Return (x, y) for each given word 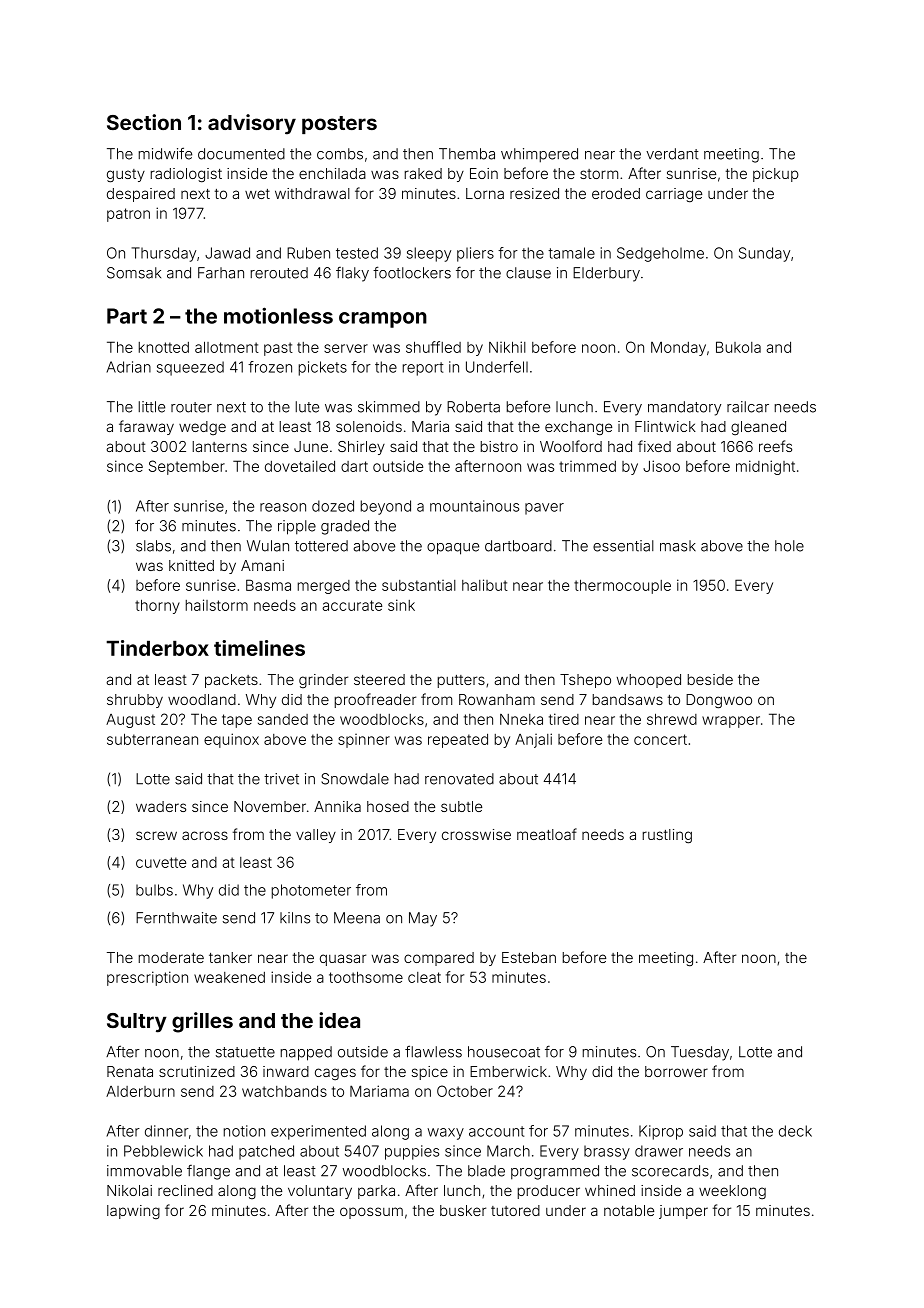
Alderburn (140, 1091)
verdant (672, 154)
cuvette (161, 862)
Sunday (764, 254)
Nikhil (507, 347)
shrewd (672, 719)
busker (463, 1210)
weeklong (732, 1192)
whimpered (539, 155)
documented (241, 154)
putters (461, 681)
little (152, 407)
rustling (667, 836)
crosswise (476, 834)
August (130, 721)
